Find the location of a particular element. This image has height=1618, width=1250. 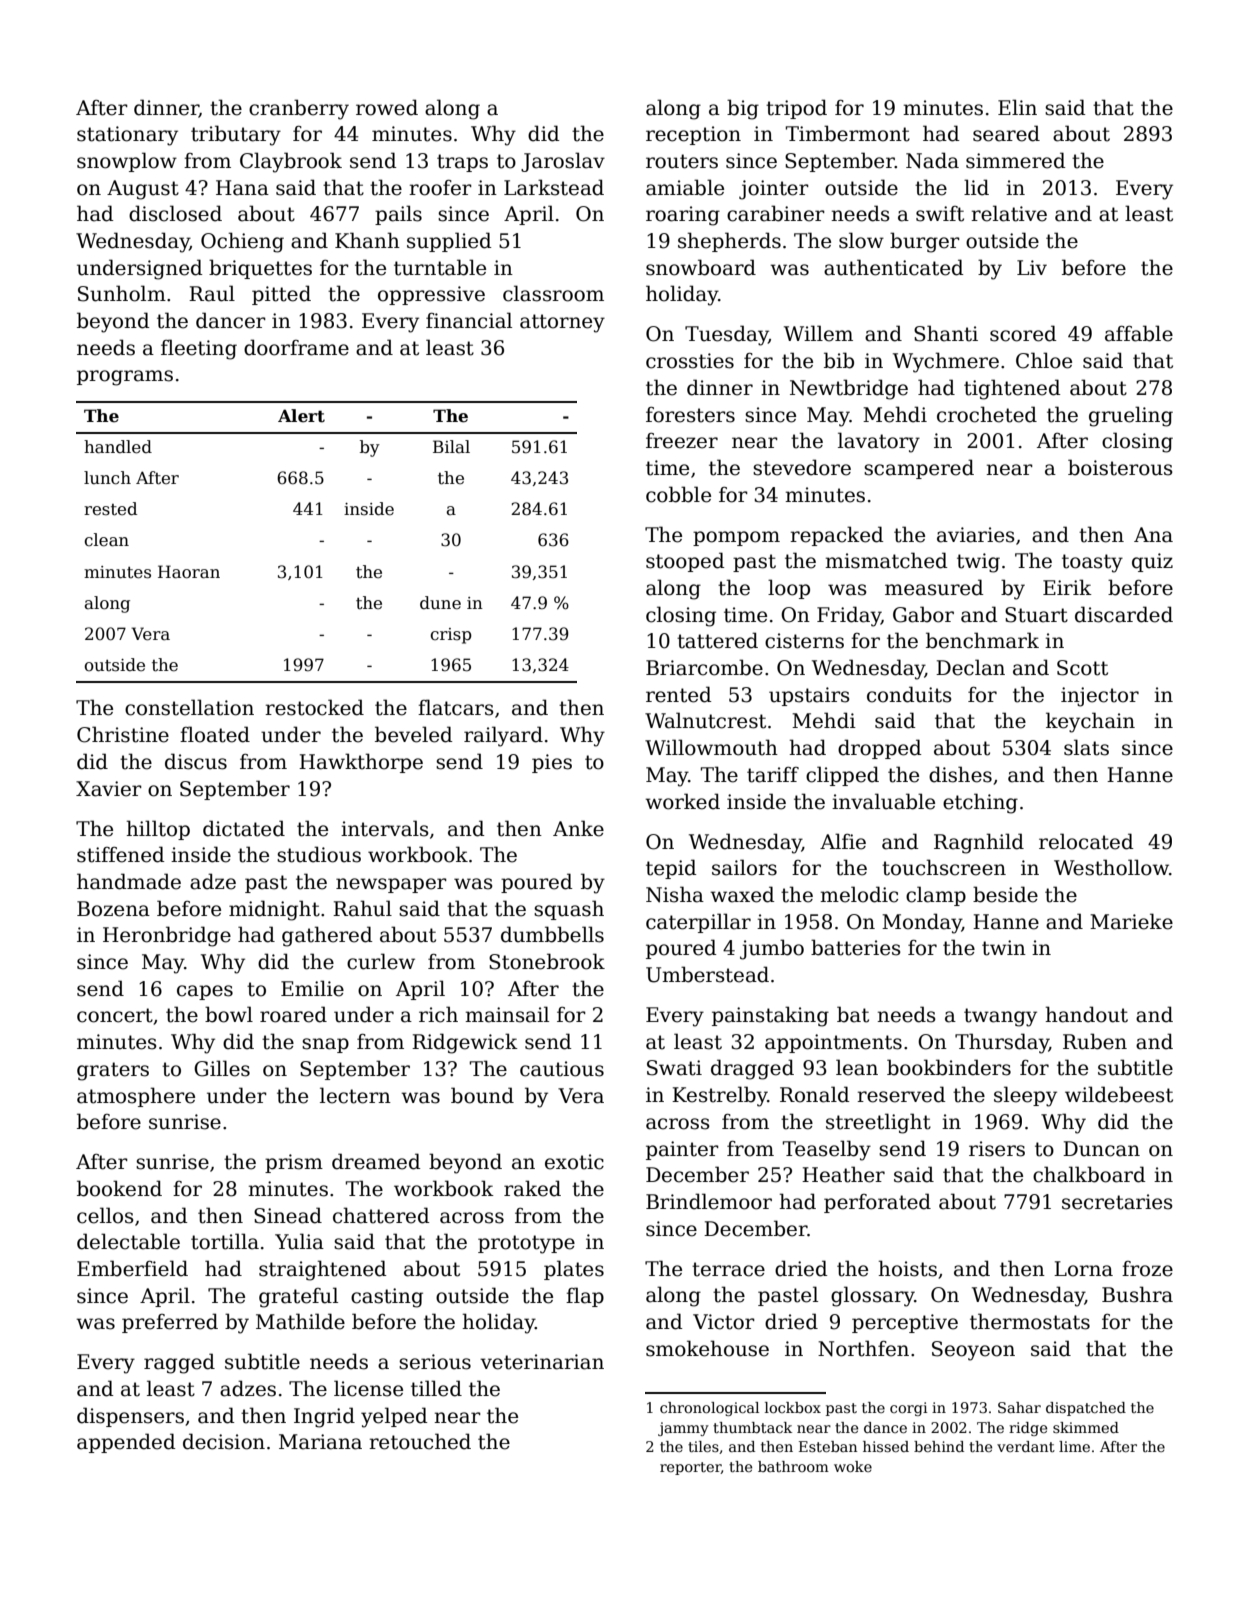

keychain is located at coordinates (1090, 722).
